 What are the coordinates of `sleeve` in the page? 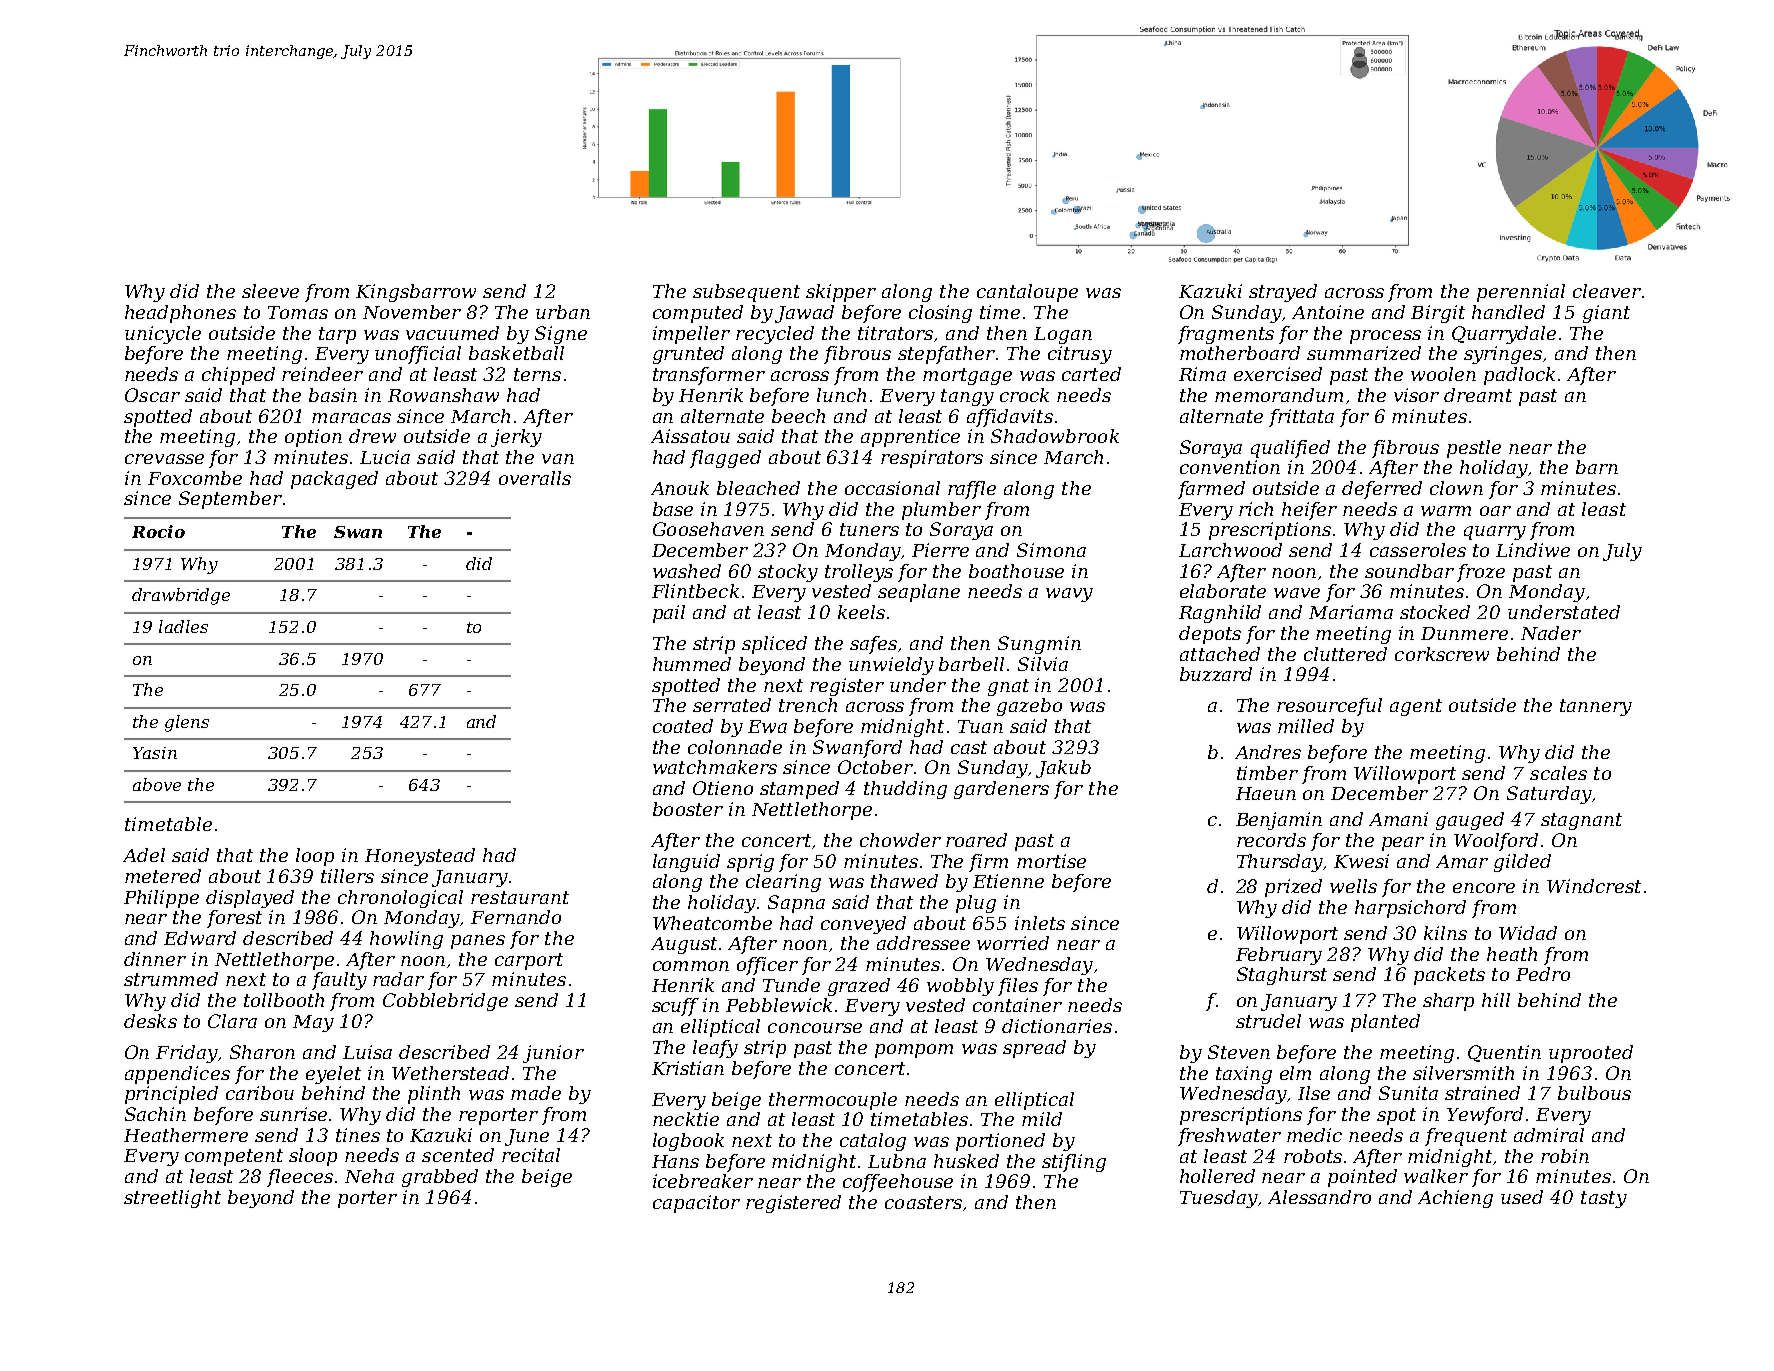 It's located at (270, 291).
